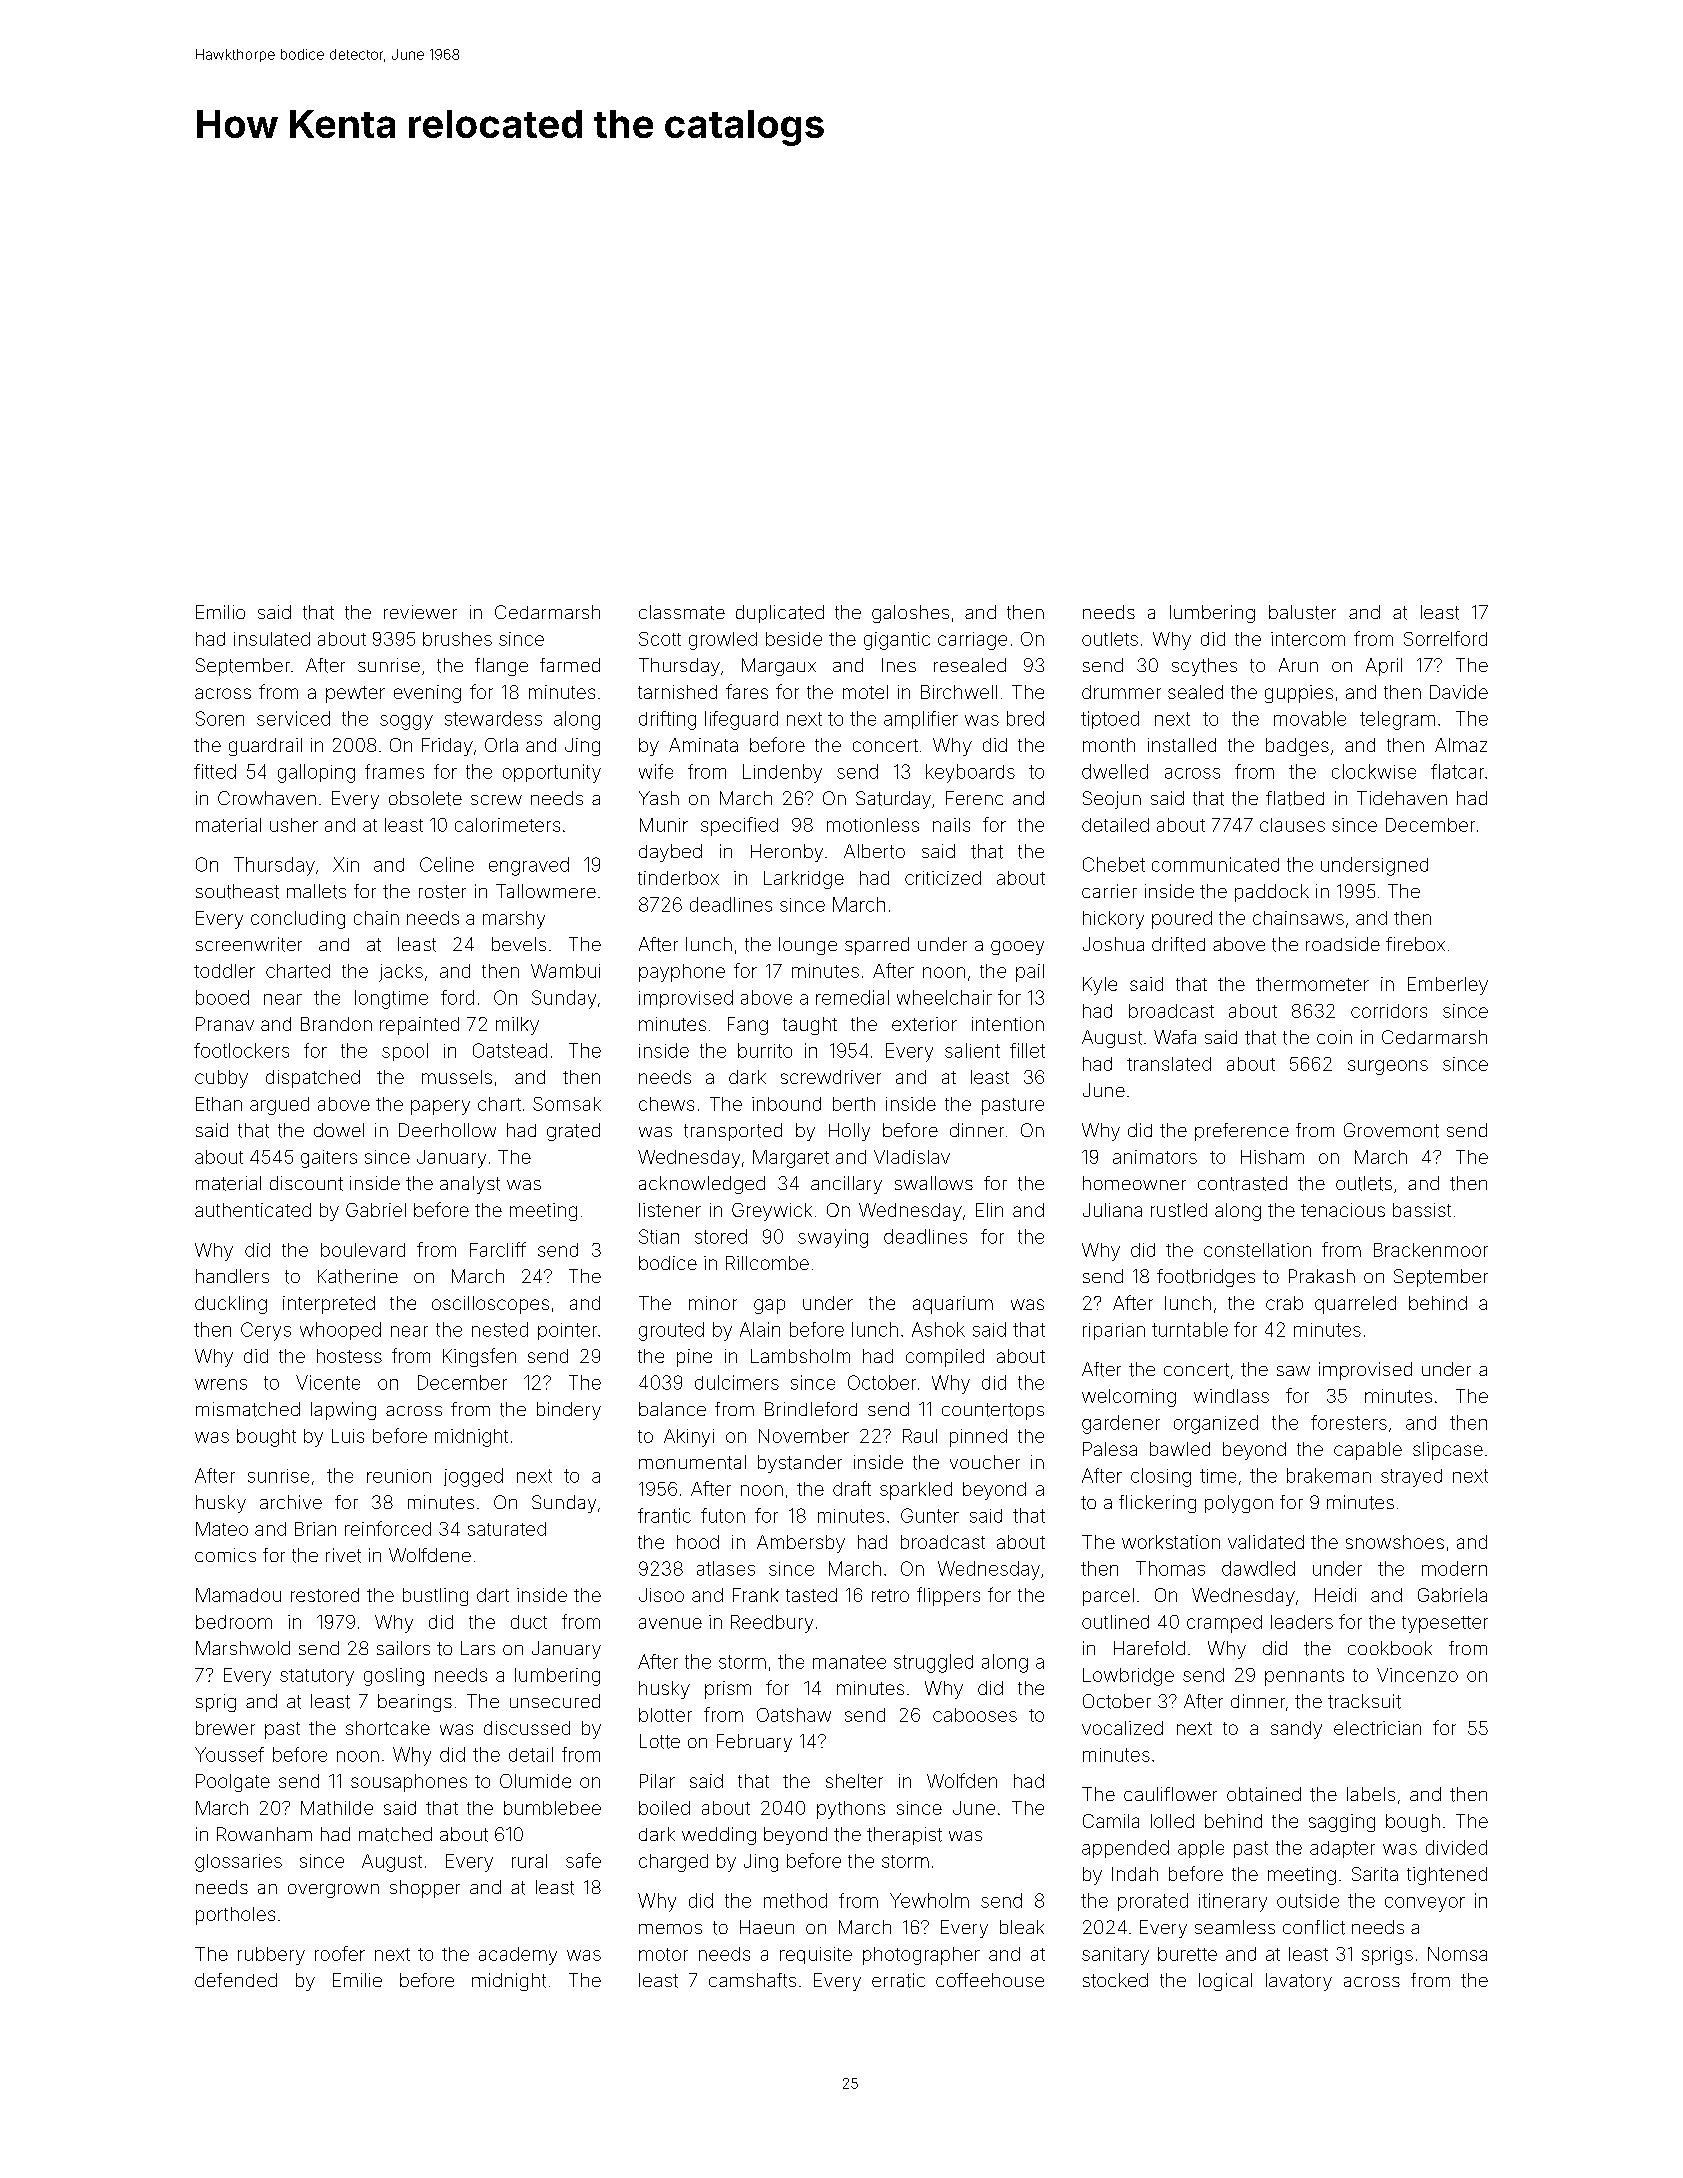  Describe the element at coordinates (236, 1980) in the image. I see `defended` at that location.
